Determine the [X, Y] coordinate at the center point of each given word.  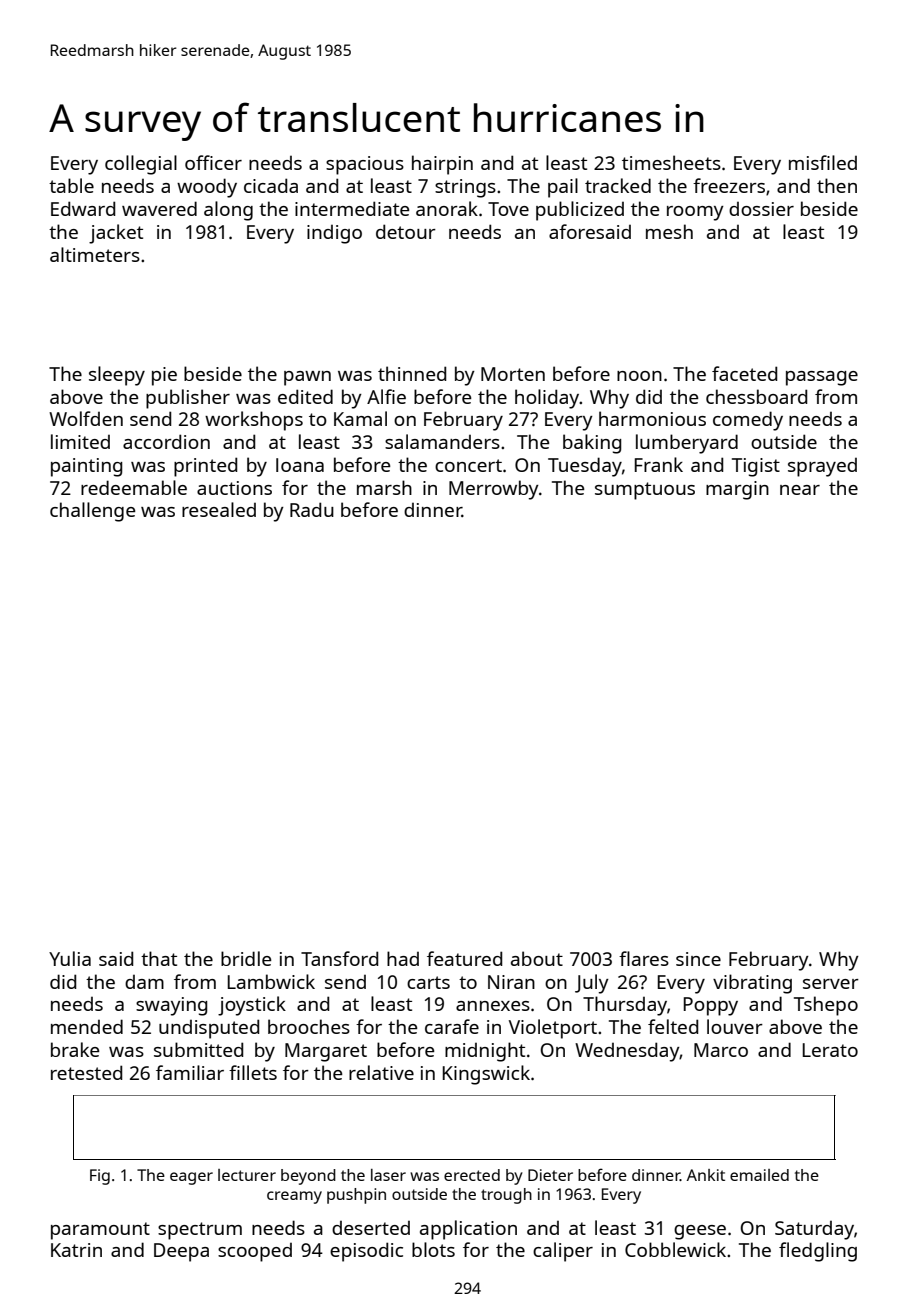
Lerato [830, 1050]
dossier [761, 209]
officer [213, 162]
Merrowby [494, 490]
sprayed [822, 467]
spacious [365, 165]
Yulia [70, 958]
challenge [92, 512]
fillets [253, 1072]
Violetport [553, 1029]
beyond [308, 1177]
